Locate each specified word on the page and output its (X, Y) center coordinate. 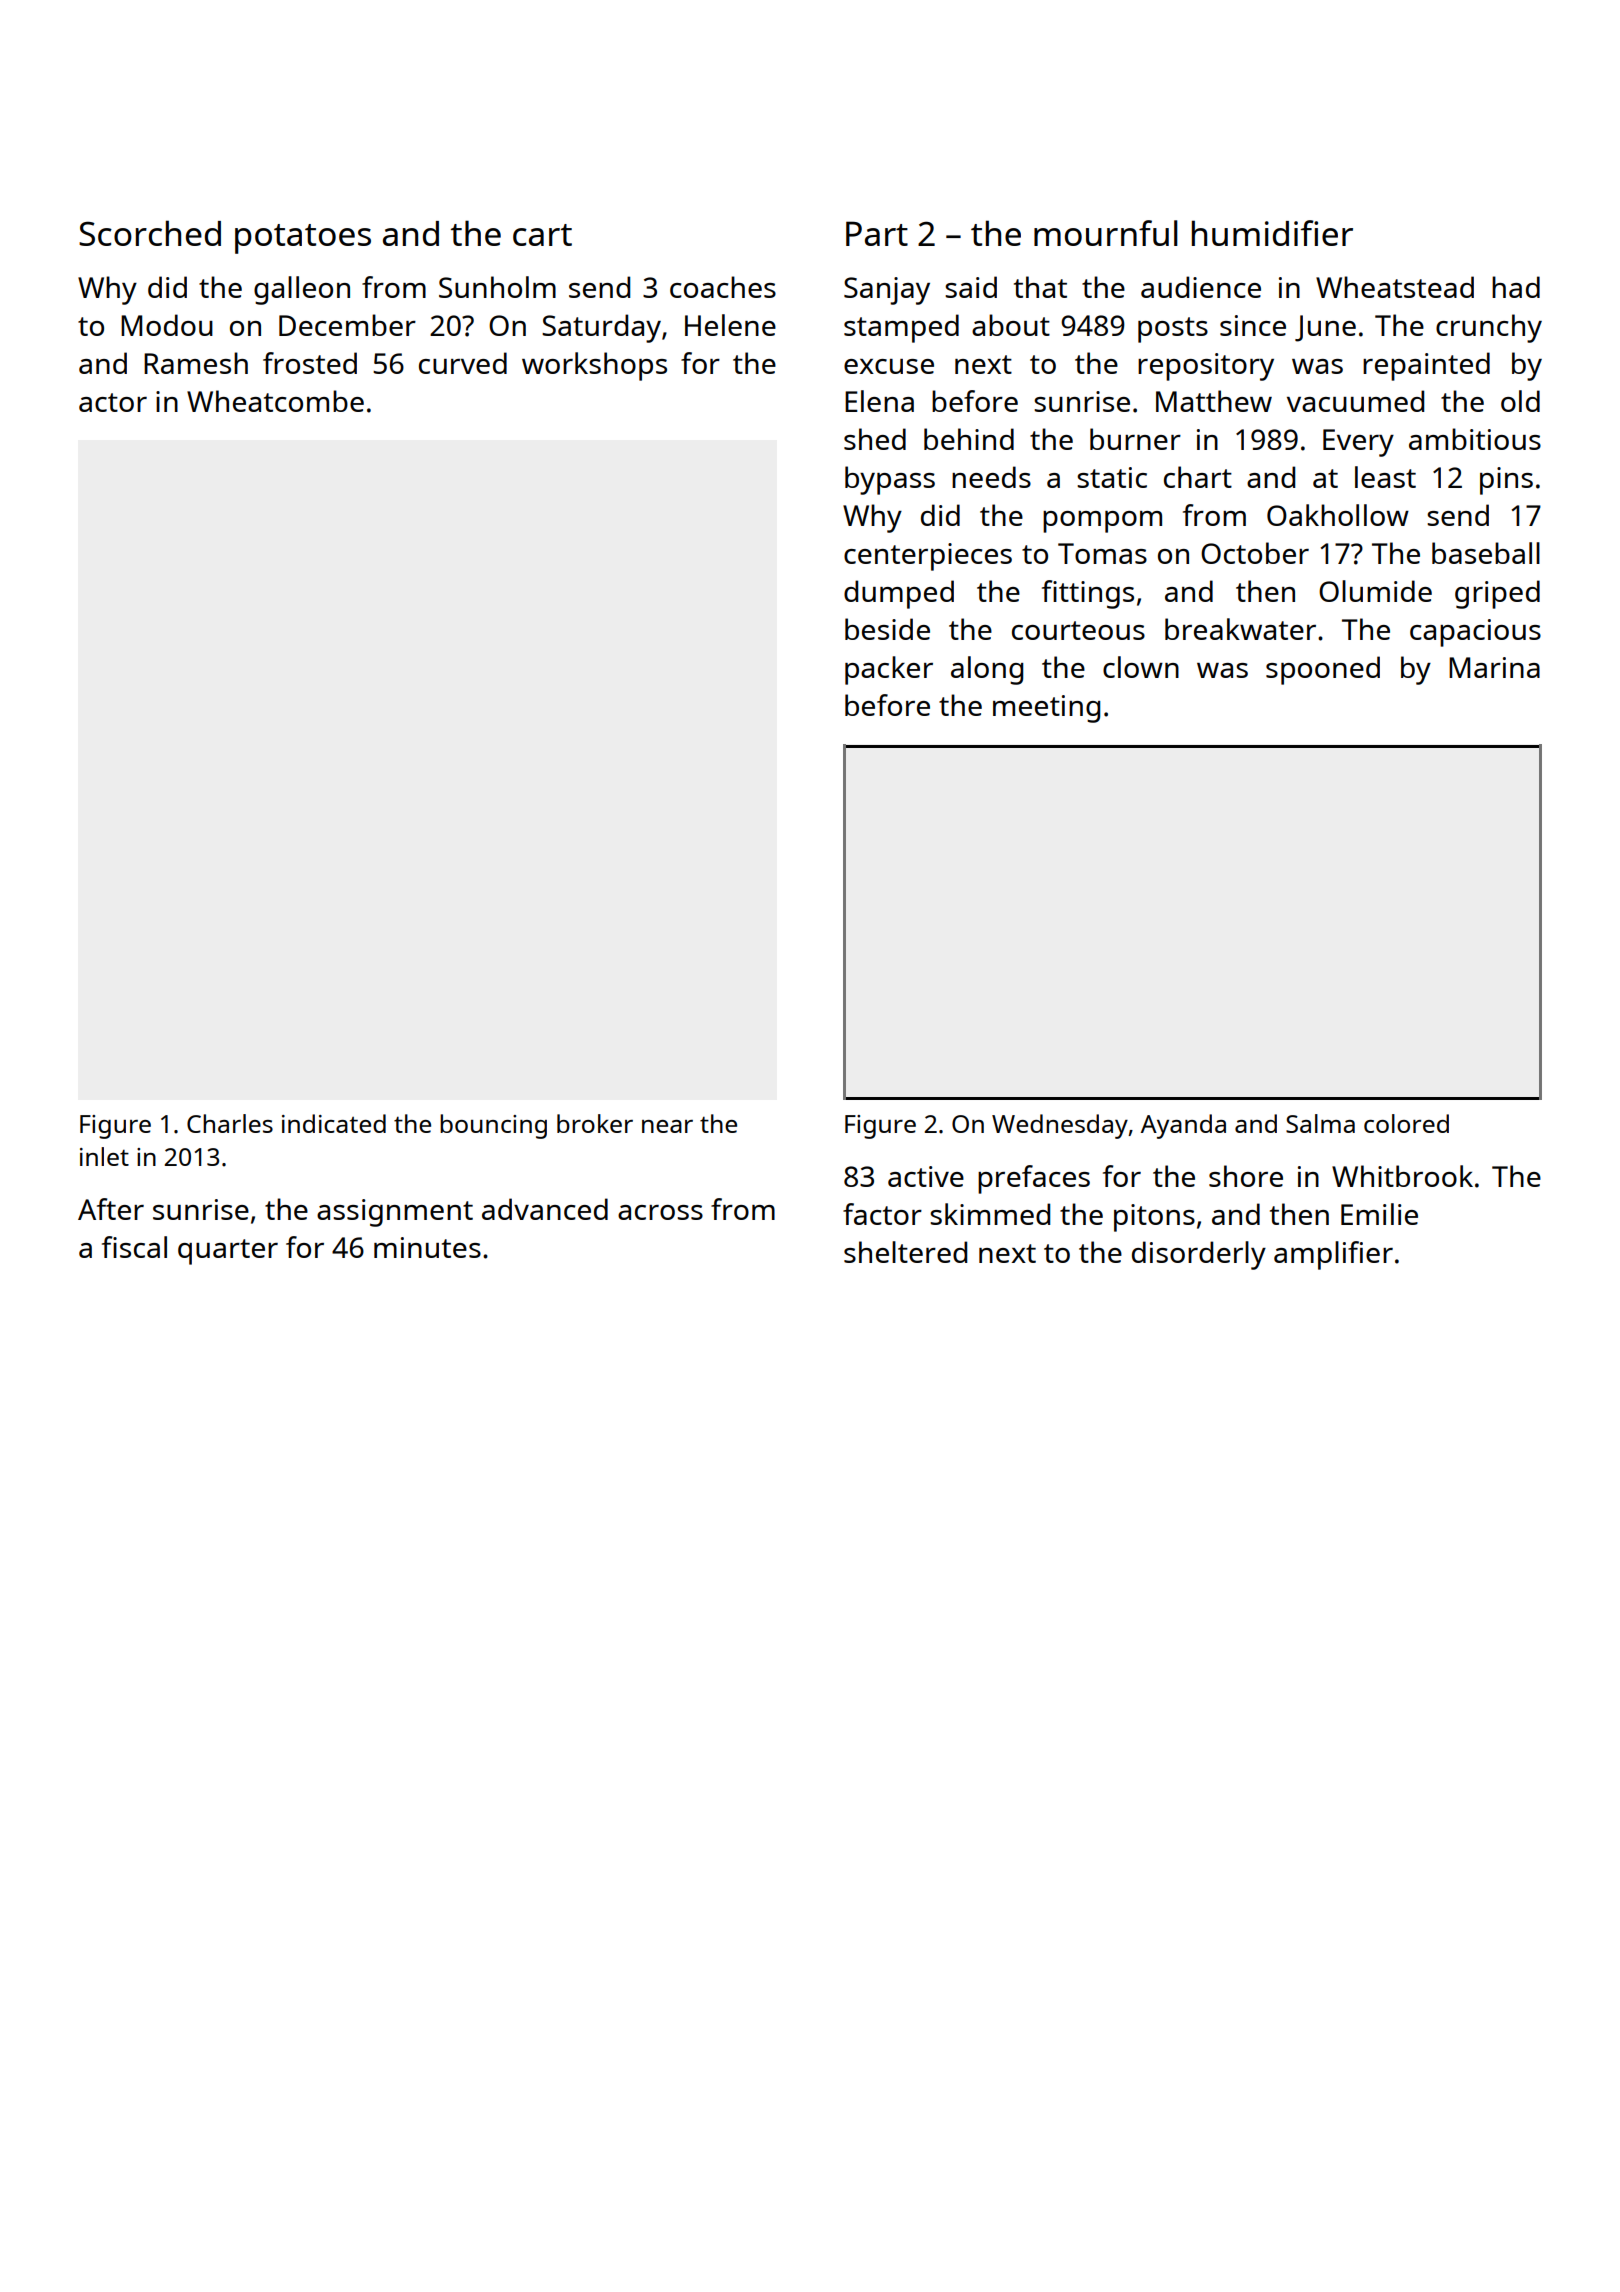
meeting (1046, 709)
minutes (427, 1247)
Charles (230, 1123)
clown (1141, 667)
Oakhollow (1338, 515)
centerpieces (928, 557)
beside (887, 629)
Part (877, 233)
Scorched (150, 233)
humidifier (1272, 233)
